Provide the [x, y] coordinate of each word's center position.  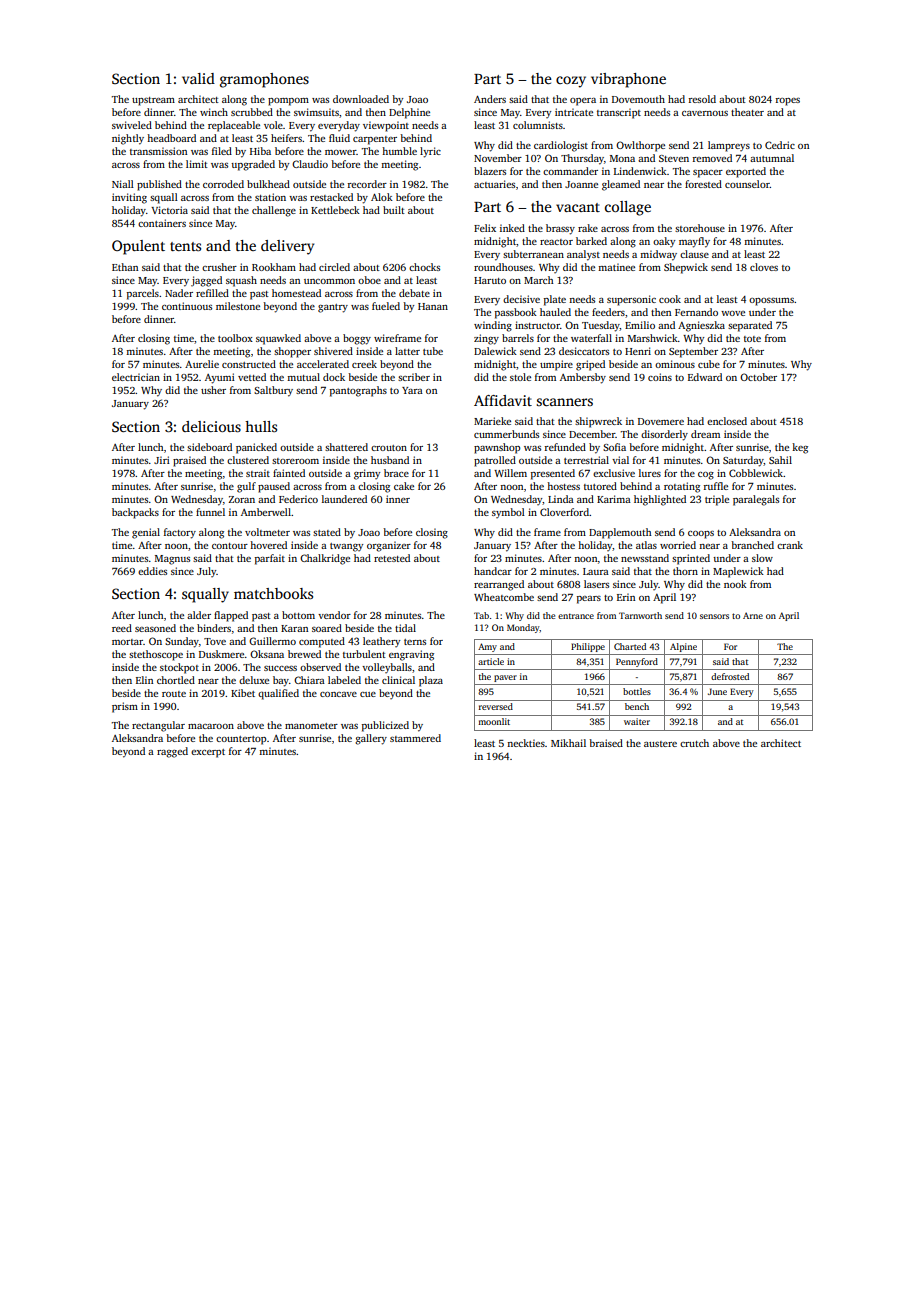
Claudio [310, 164]
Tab [481, 615]
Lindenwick [640, 171]
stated [327, 532]
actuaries [494, 184]
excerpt [208, 753]
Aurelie [202, 364]
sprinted [691, 559]
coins [660, 377]
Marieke [492, 421]
